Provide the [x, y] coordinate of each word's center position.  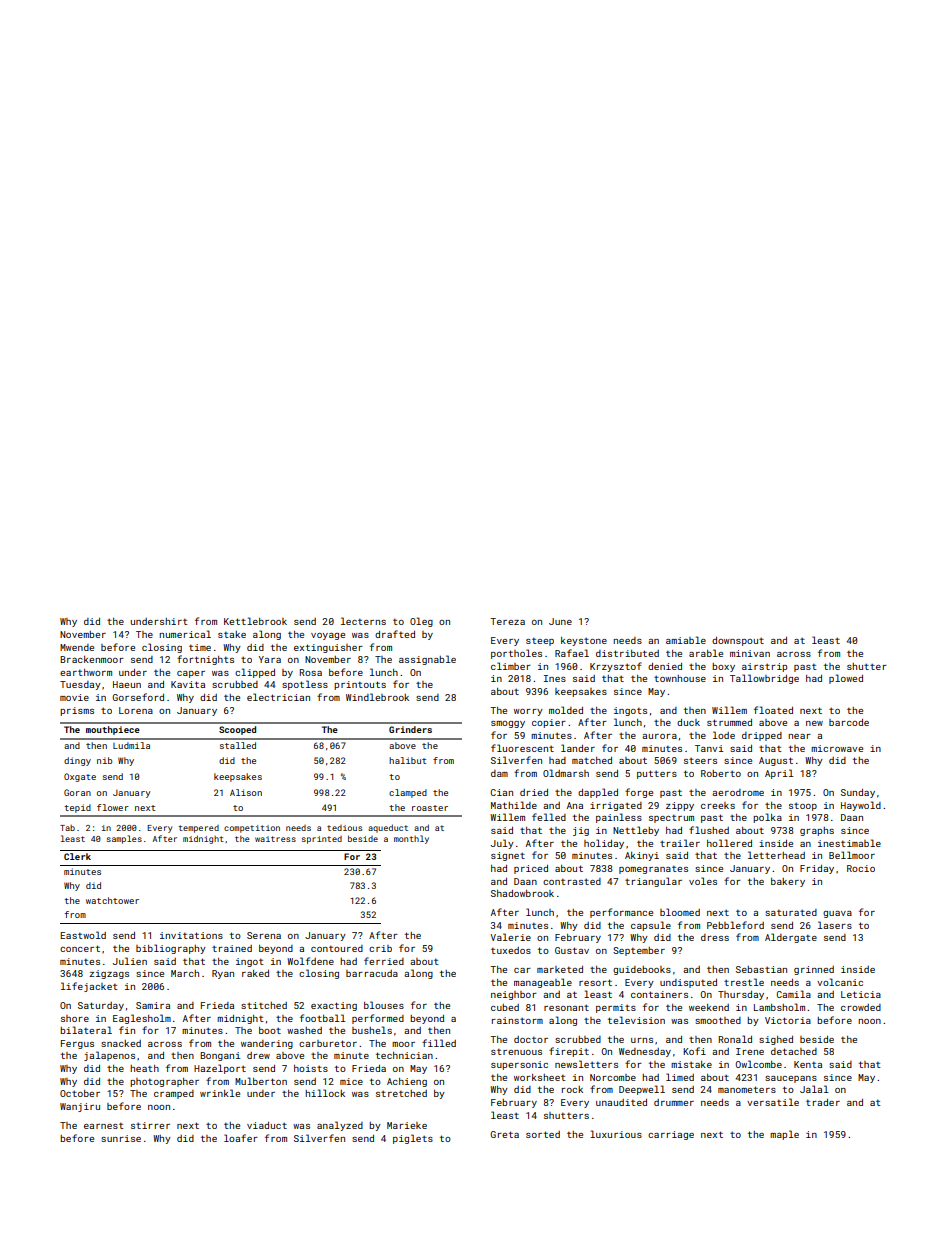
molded [566, 710]
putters [657, 774]
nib [104, 760]
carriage [671, 1135]
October [80, 1093]
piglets [413, 1139]
